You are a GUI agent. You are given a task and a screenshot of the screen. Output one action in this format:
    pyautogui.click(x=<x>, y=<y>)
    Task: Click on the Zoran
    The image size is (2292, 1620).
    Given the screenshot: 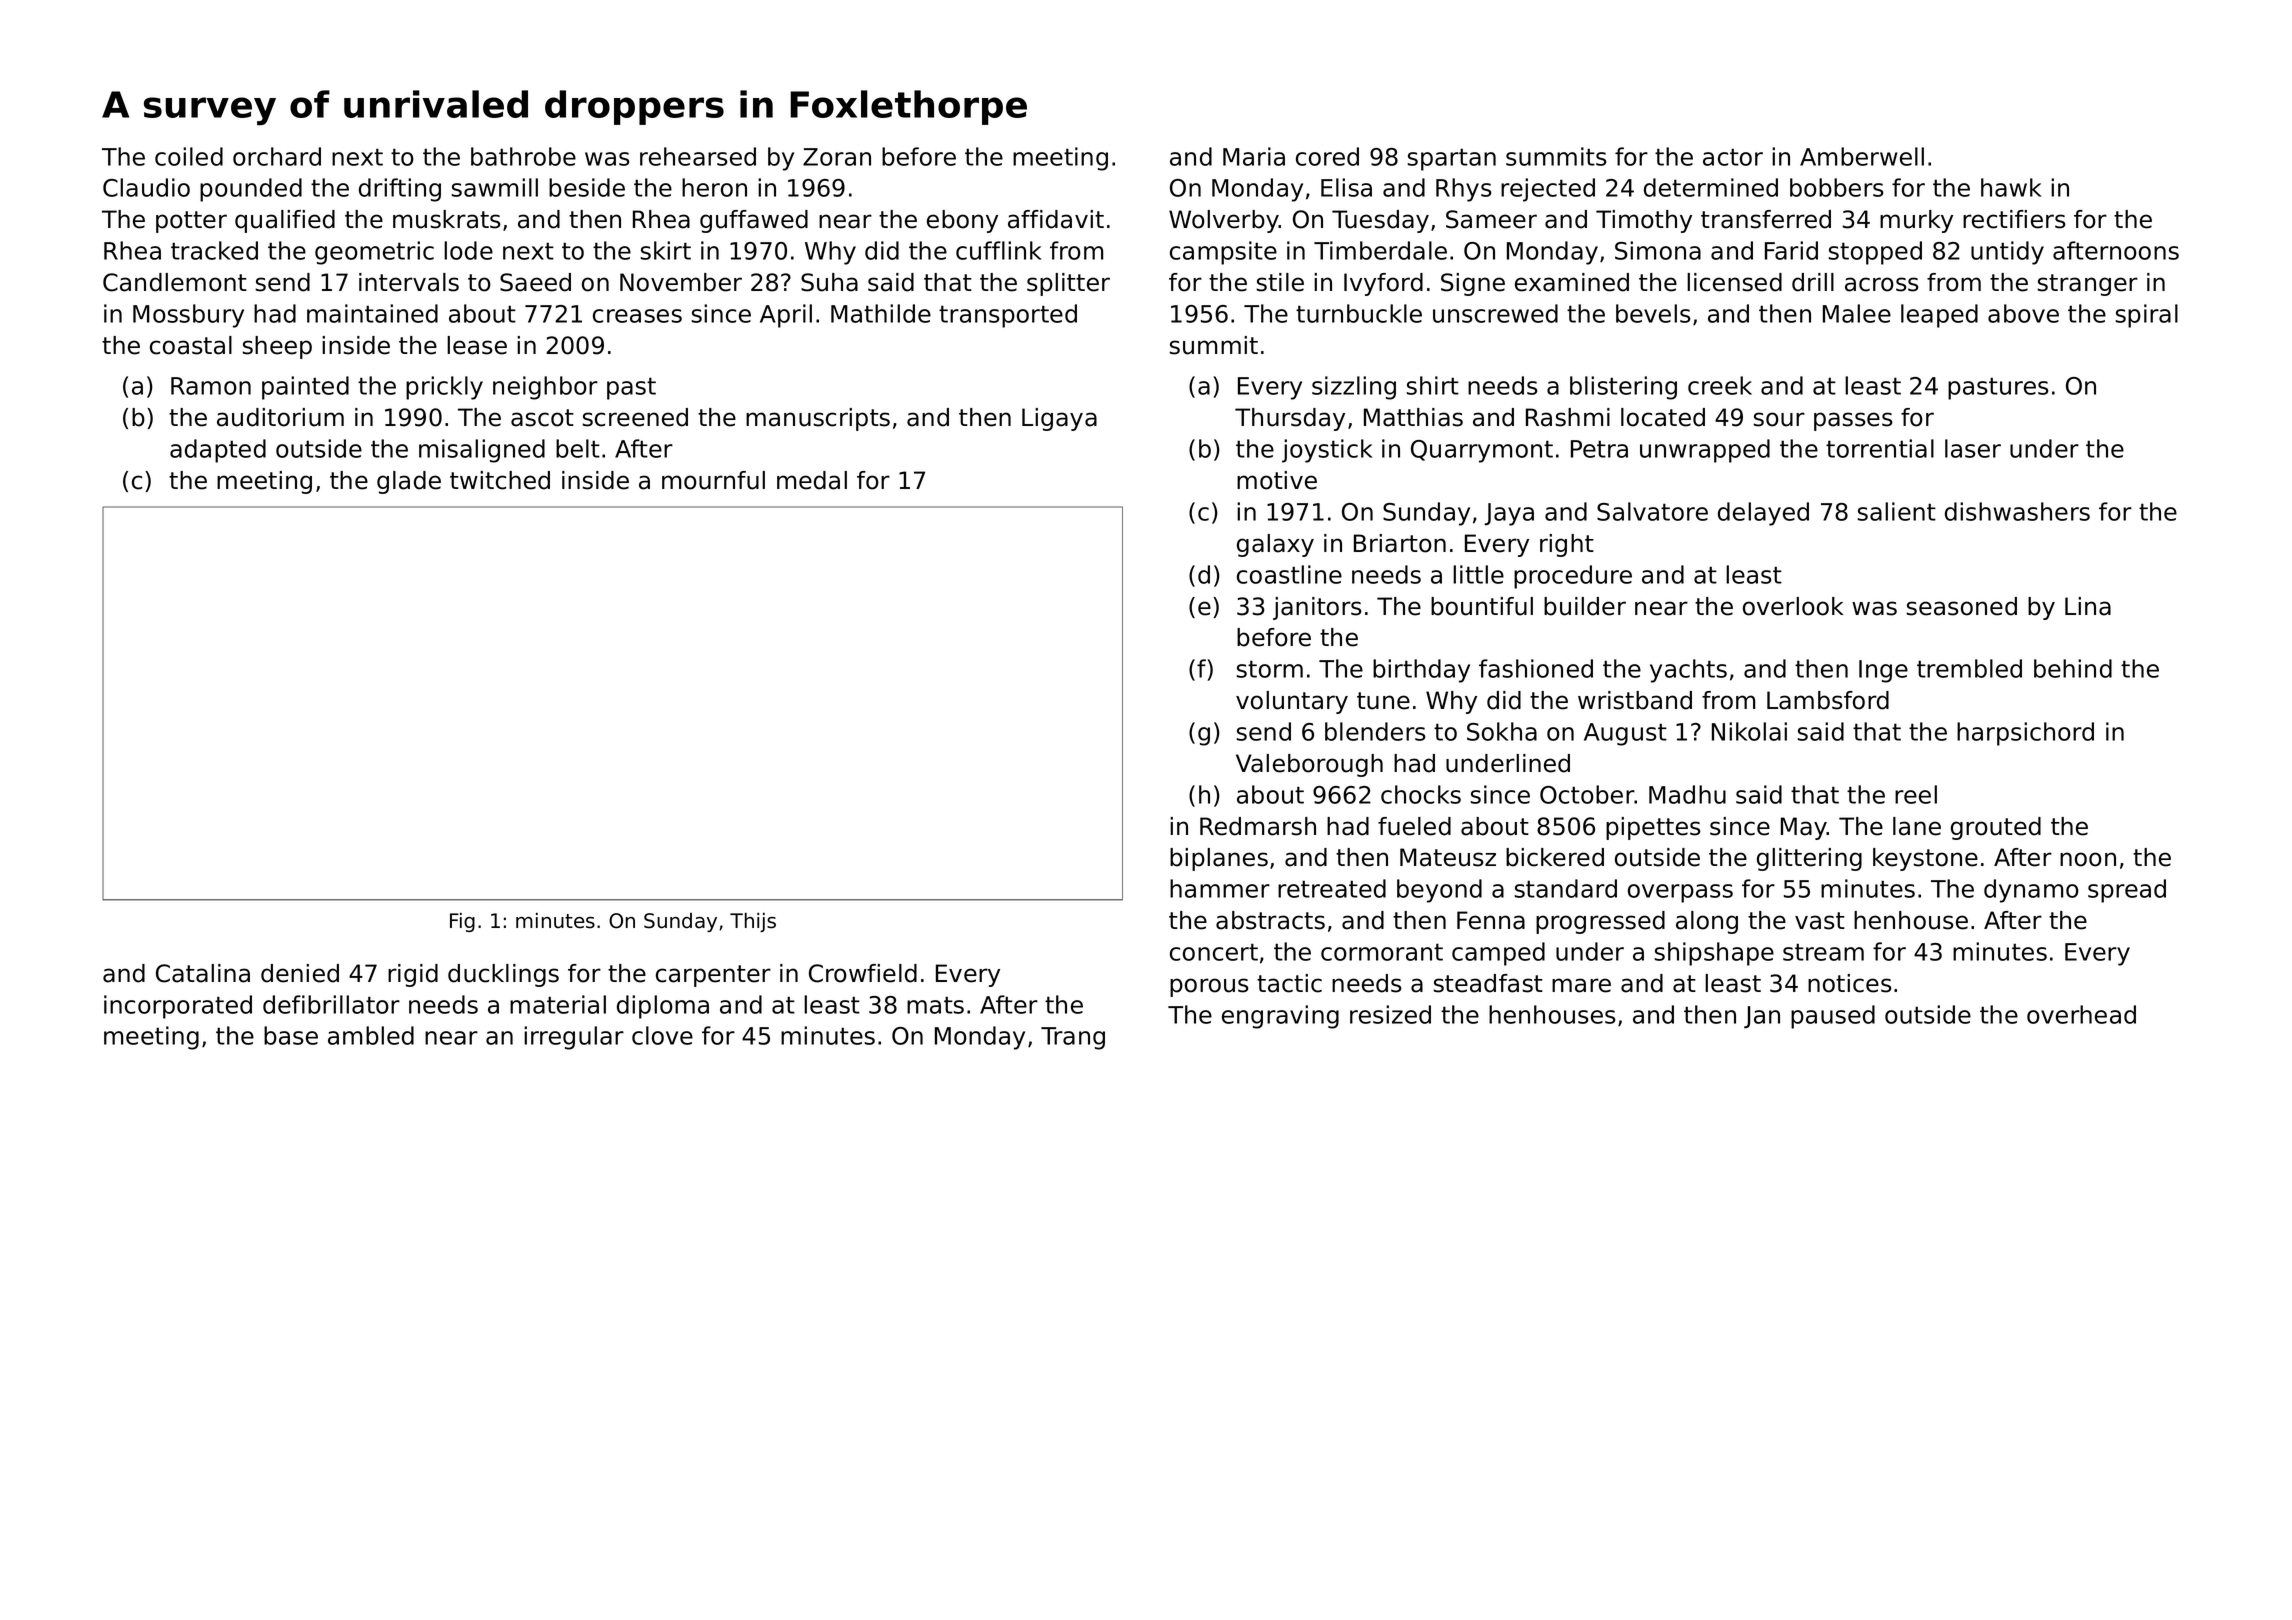 What is the action you would take?
    pyautogui.click(x=837, y=157)
